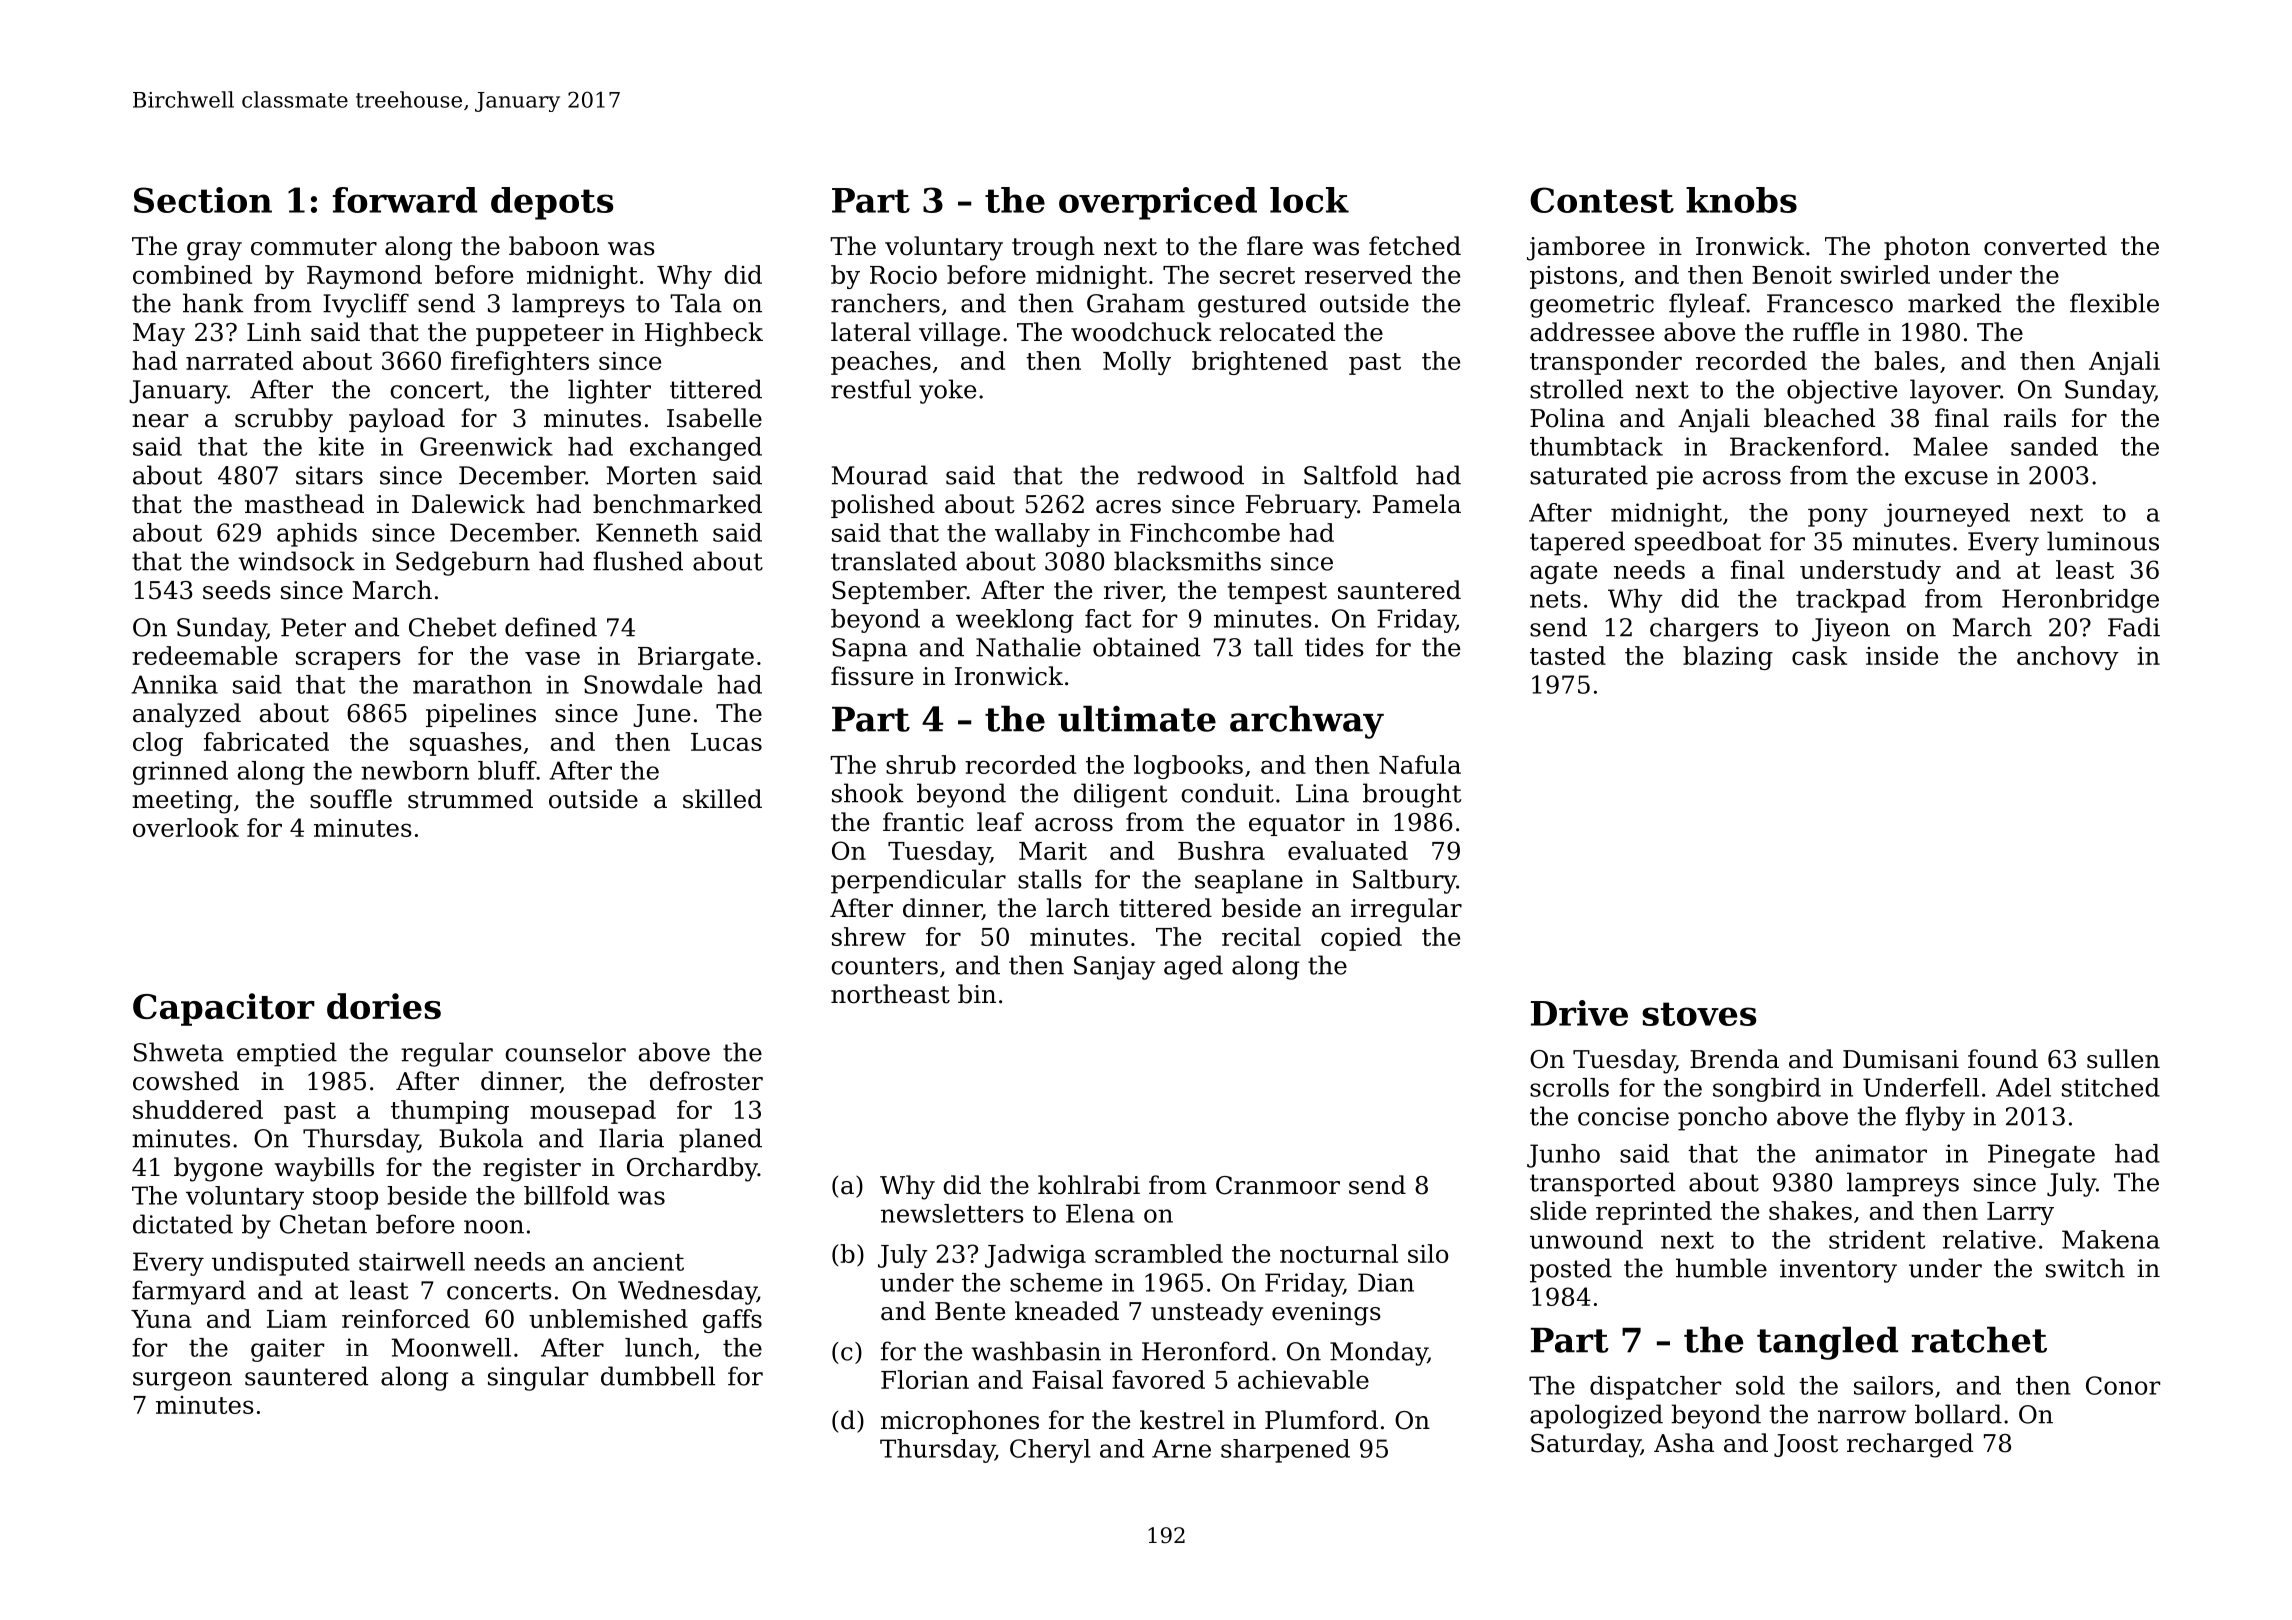 The width and height of the screenshot is (2292, 1620). Describe the element at coordinates (1285, 1451) in the screenshot. I see `sharpened` at that location.
